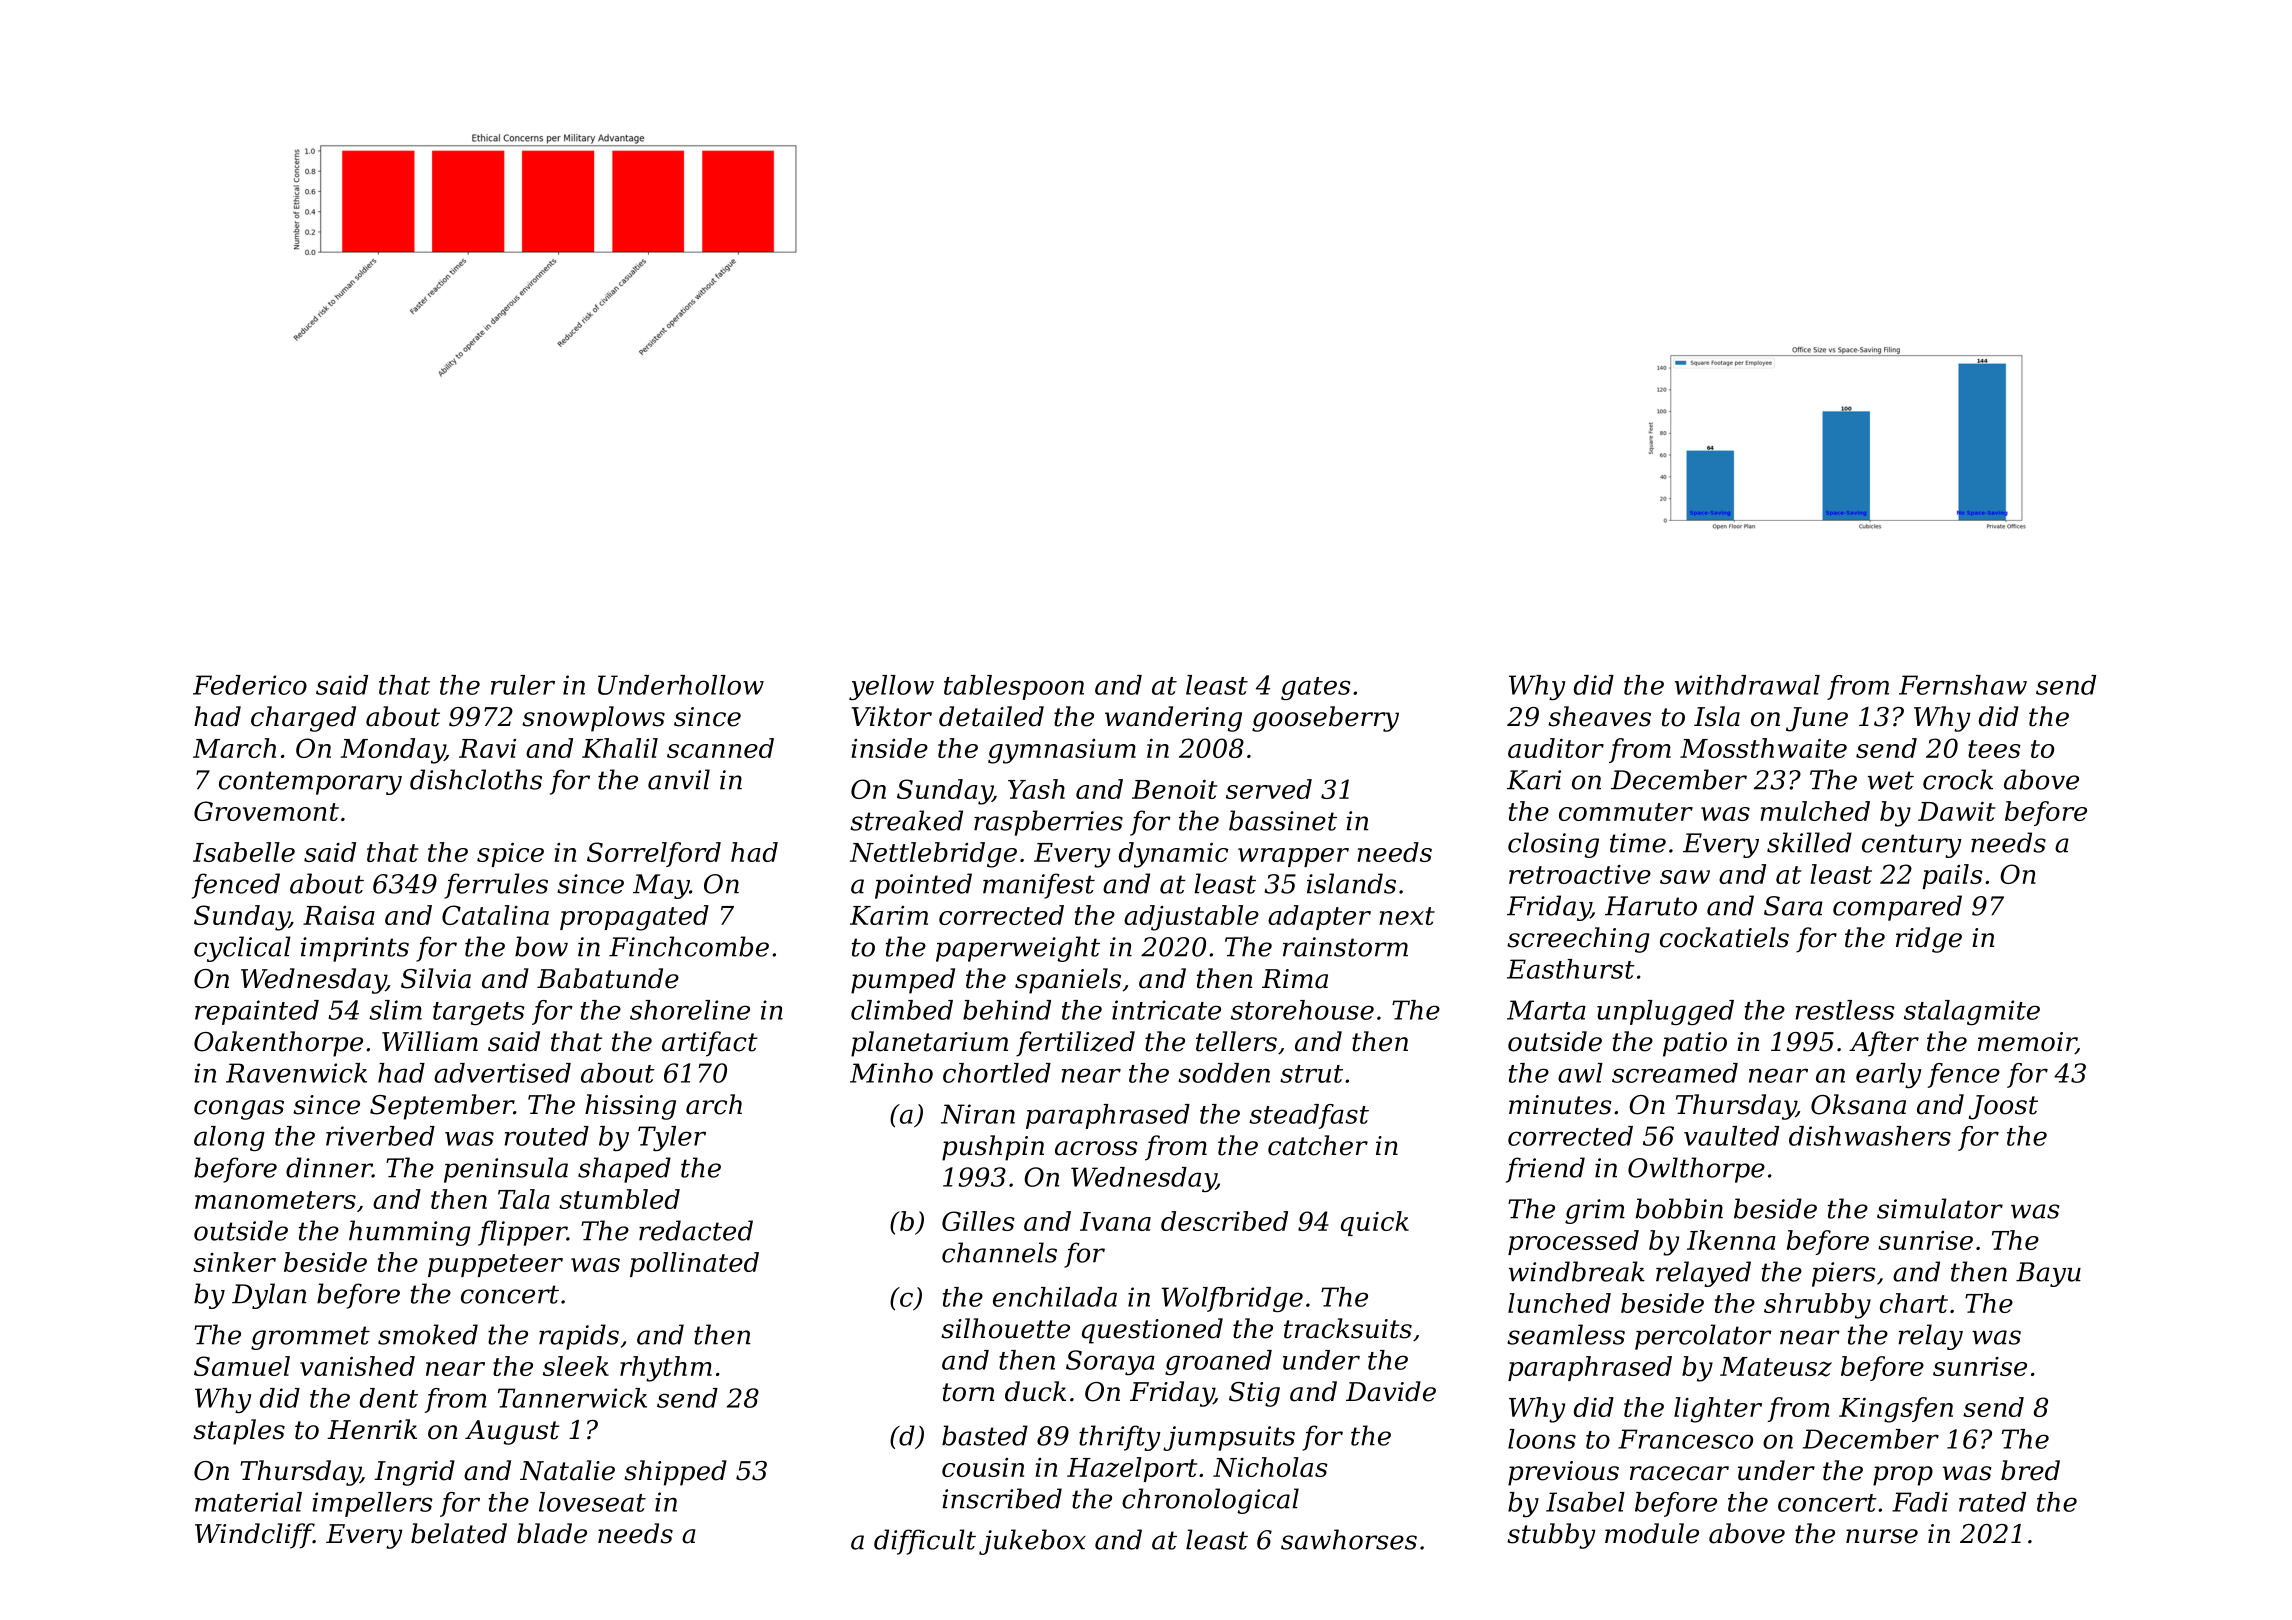  I want to click on tablespoon, so click(1014, 687).
